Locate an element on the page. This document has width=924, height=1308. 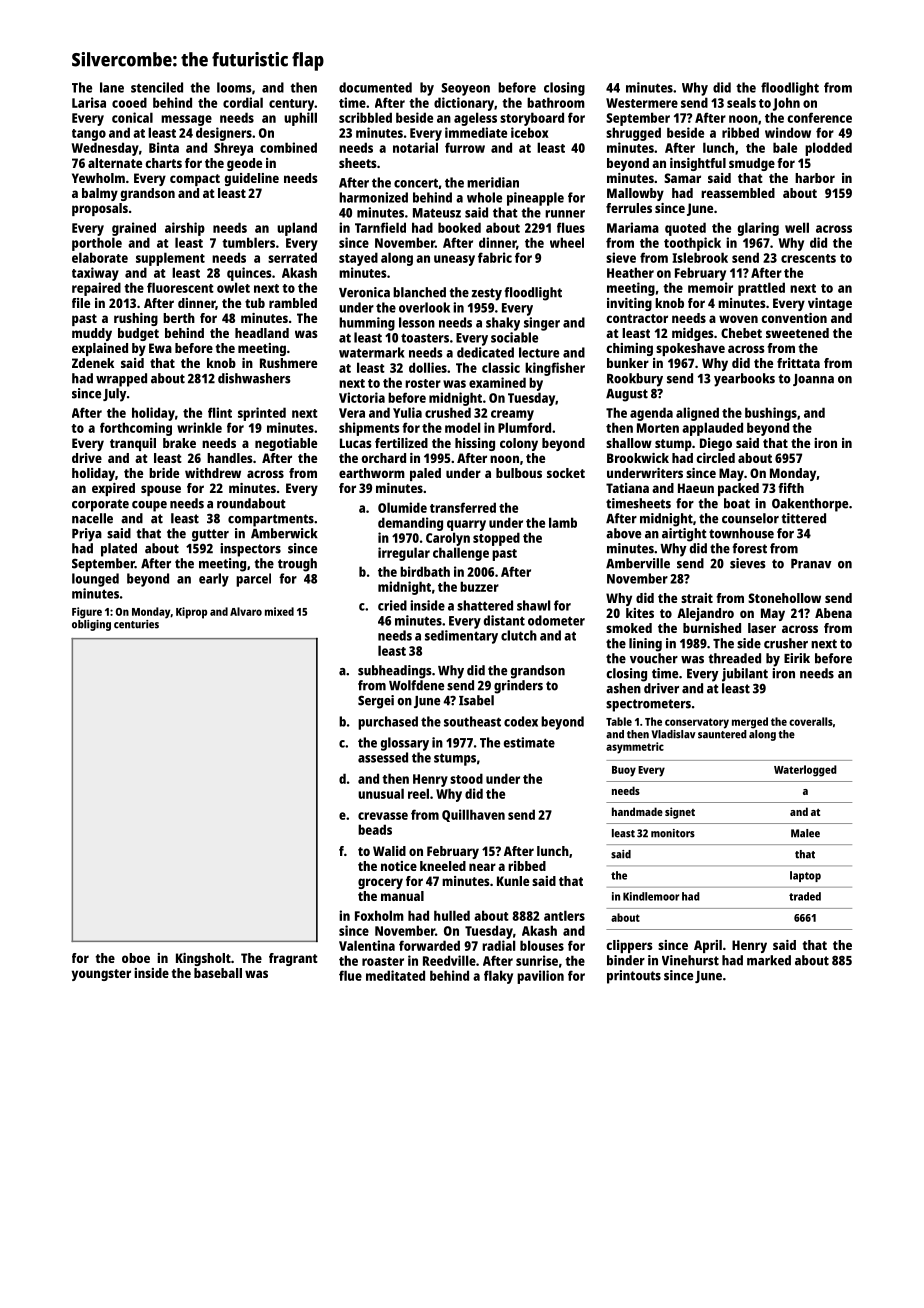
oboe is located at coordinates (136, 958).
